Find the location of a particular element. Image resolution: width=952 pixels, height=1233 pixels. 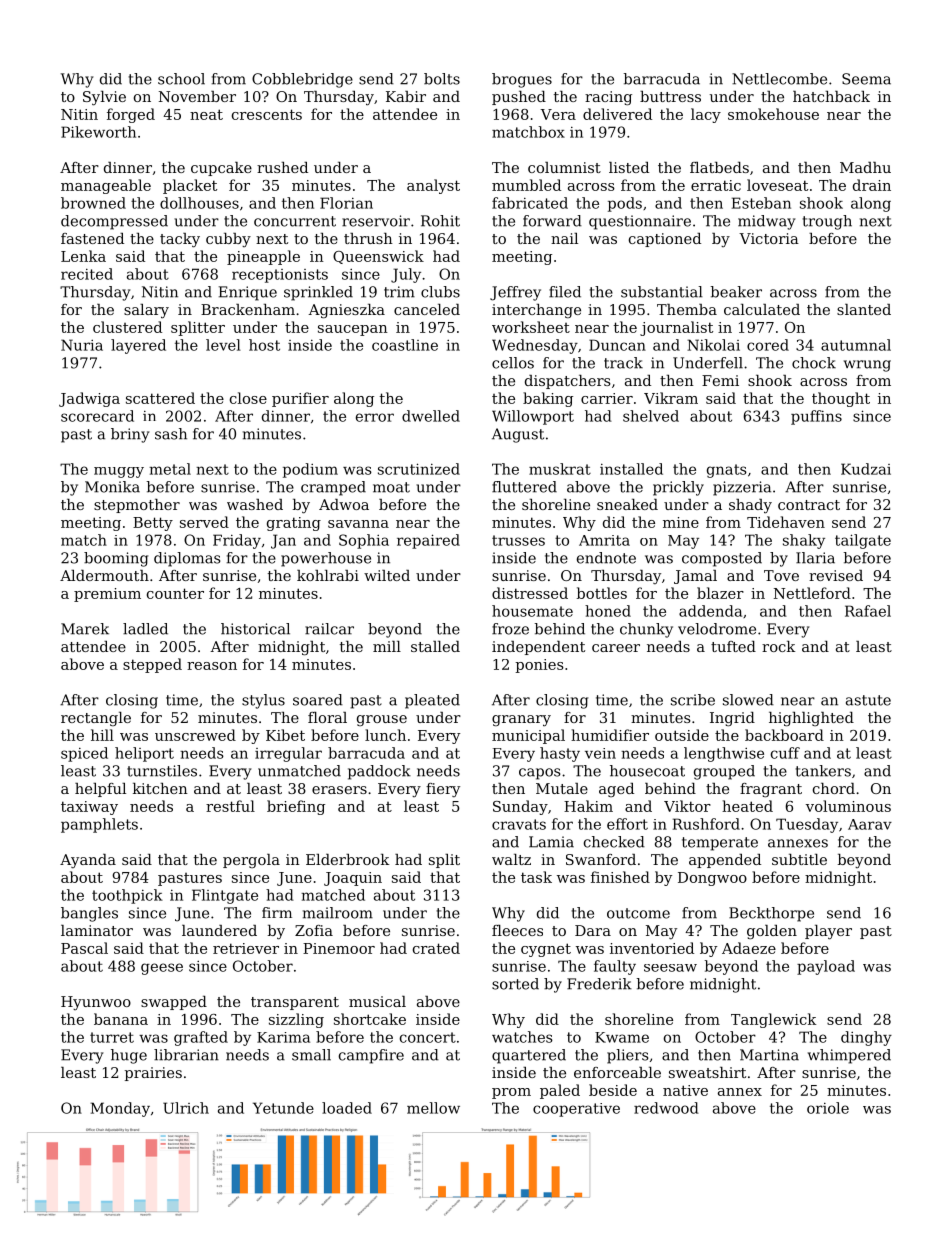

oriole is located at coordinates (828, 1108).
